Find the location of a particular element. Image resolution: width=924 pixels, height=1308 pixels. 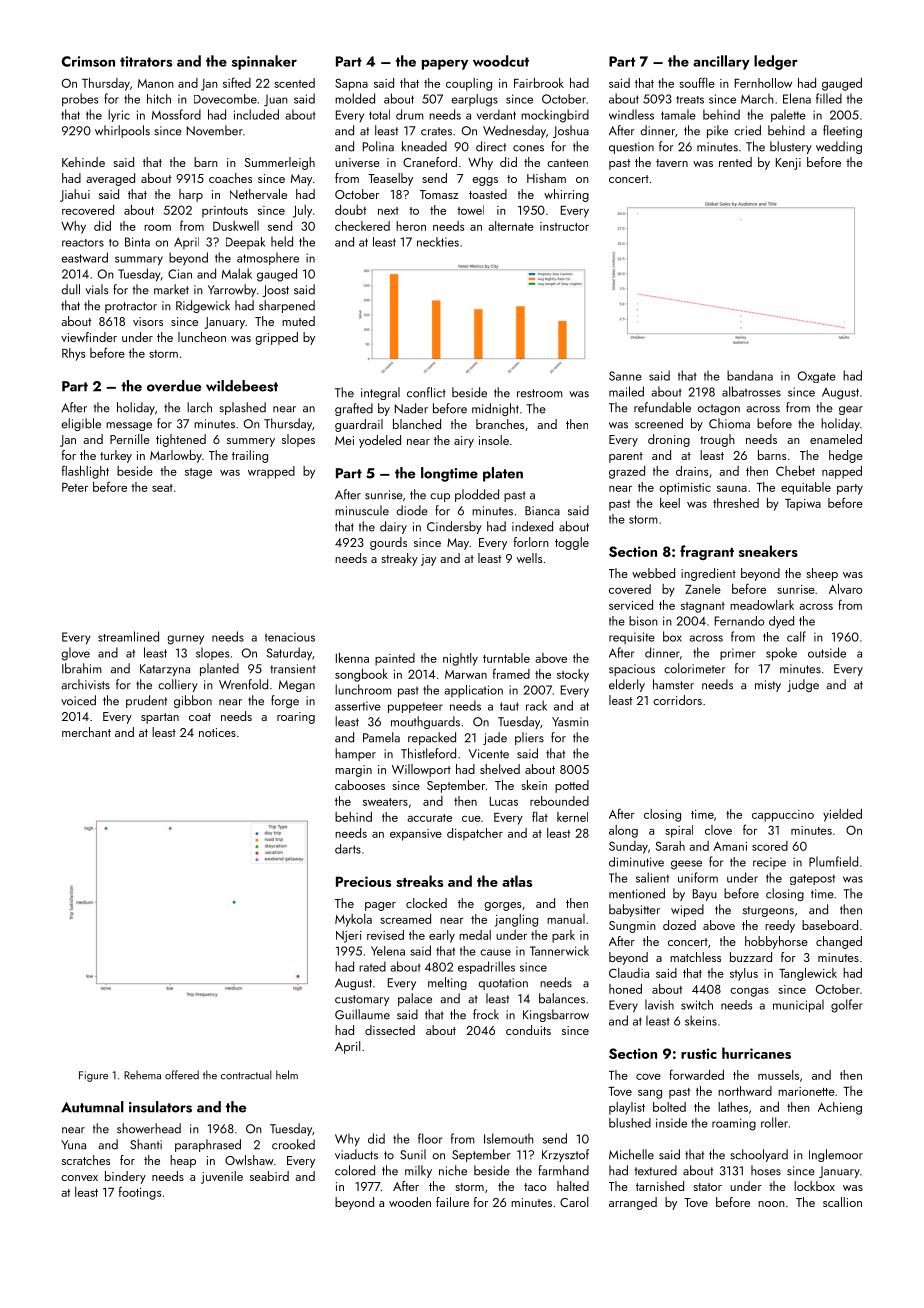

midnight is located at coordinates (495, 409).
